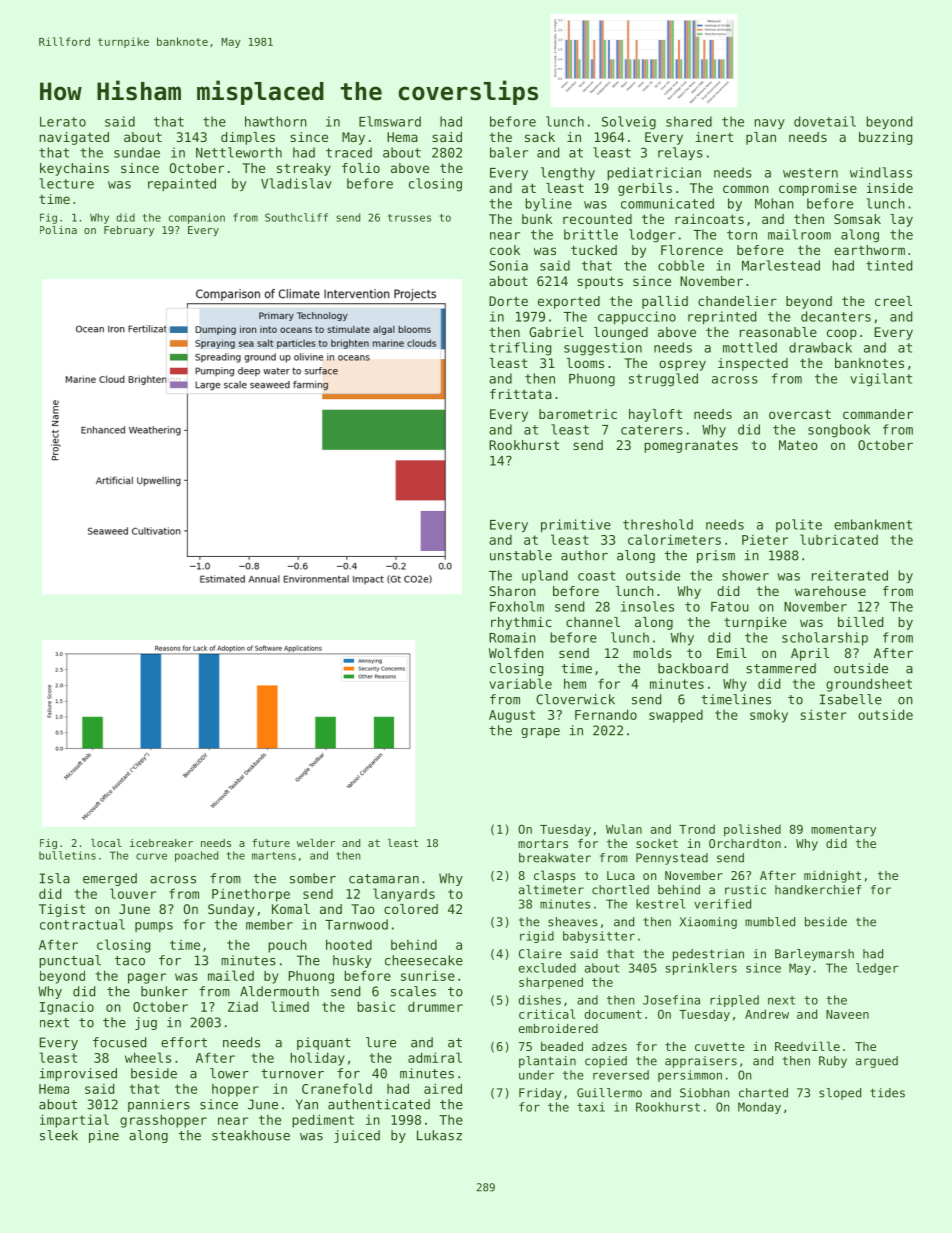  Describe the element at coordinates (269, 924) in the page. I see `member` at that location.
